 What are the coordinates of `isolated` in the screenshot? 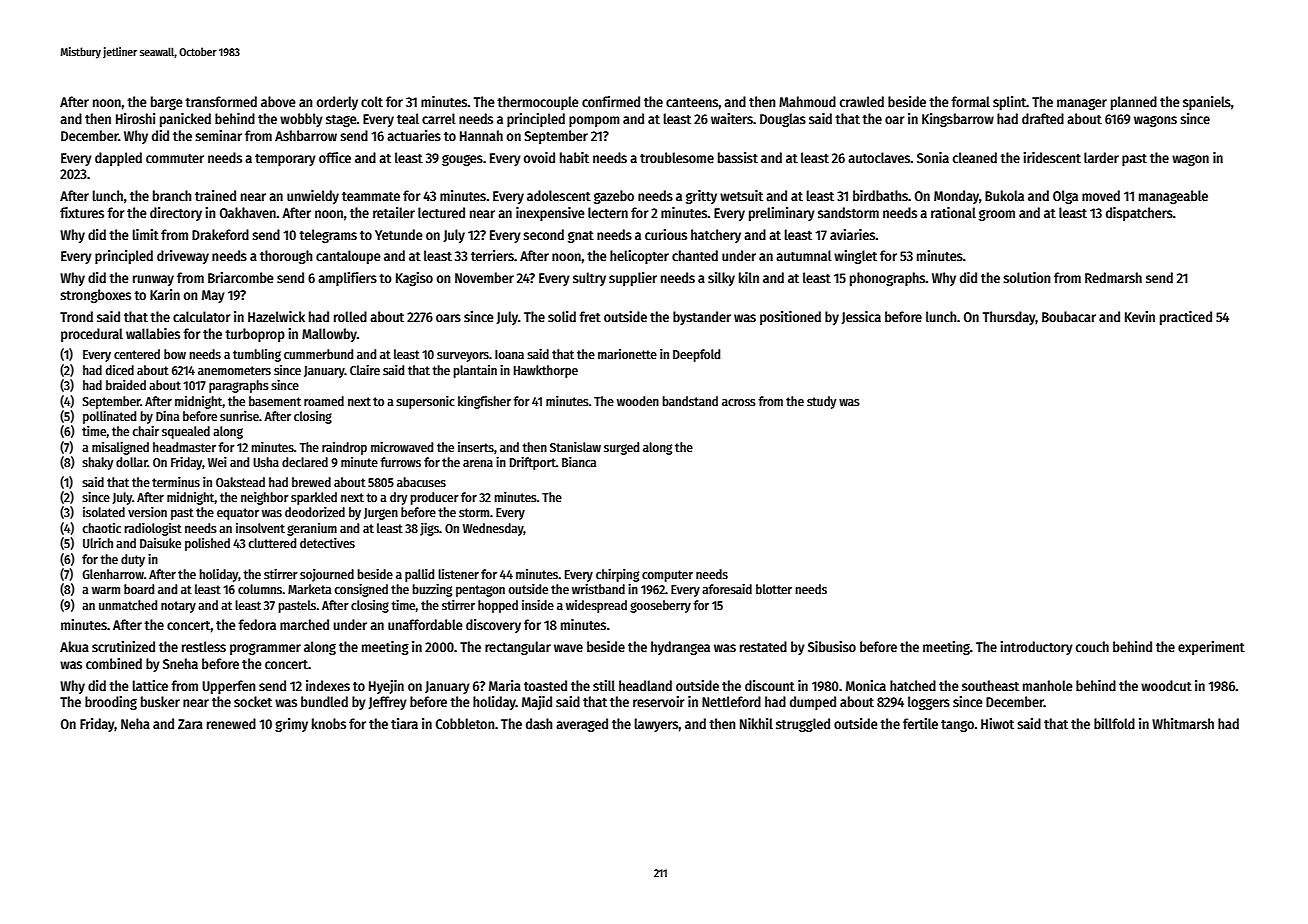 It's located at (104, 512).
